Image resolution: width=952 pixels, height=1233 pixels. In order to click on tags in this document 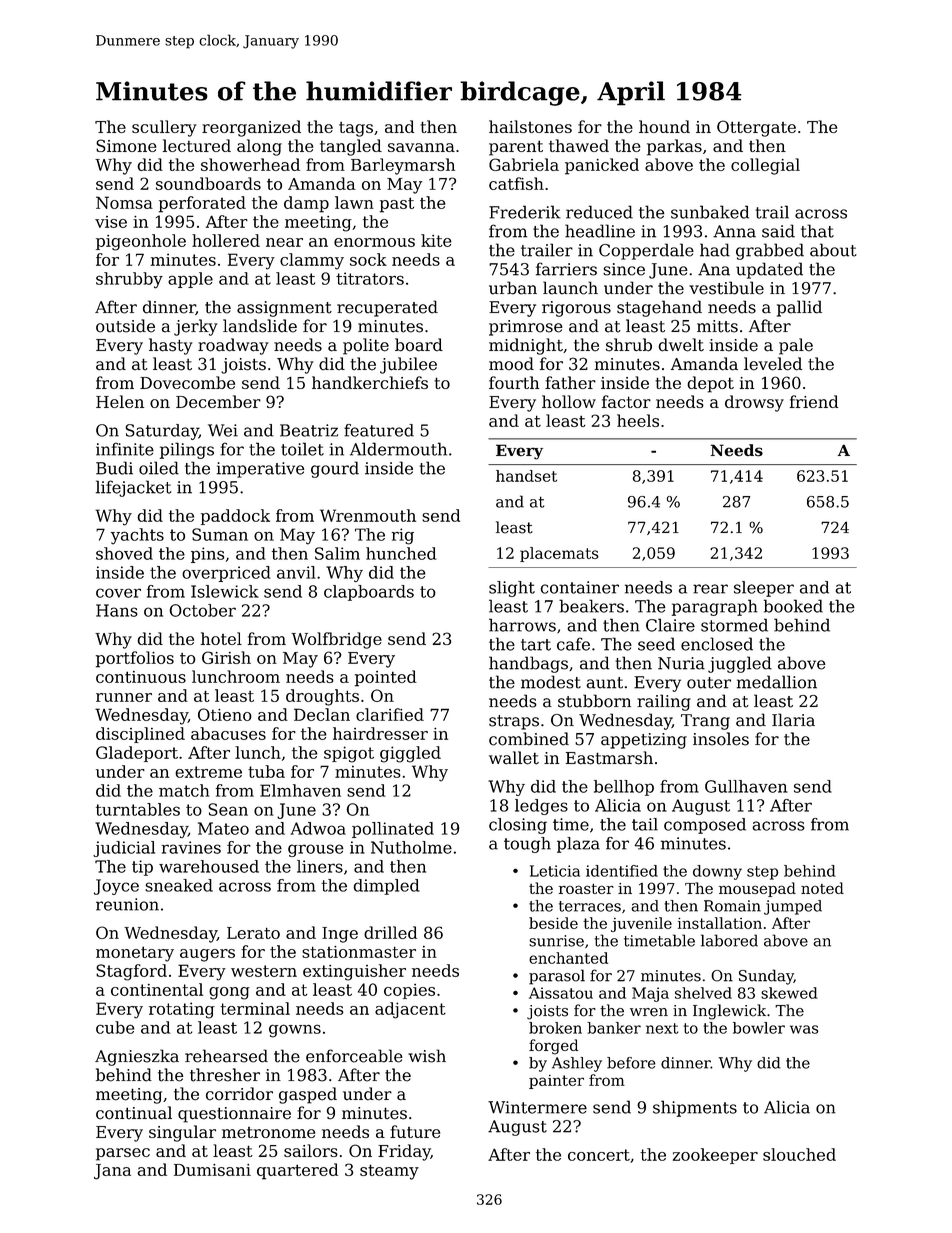, I will do `click(356, 129)`.
